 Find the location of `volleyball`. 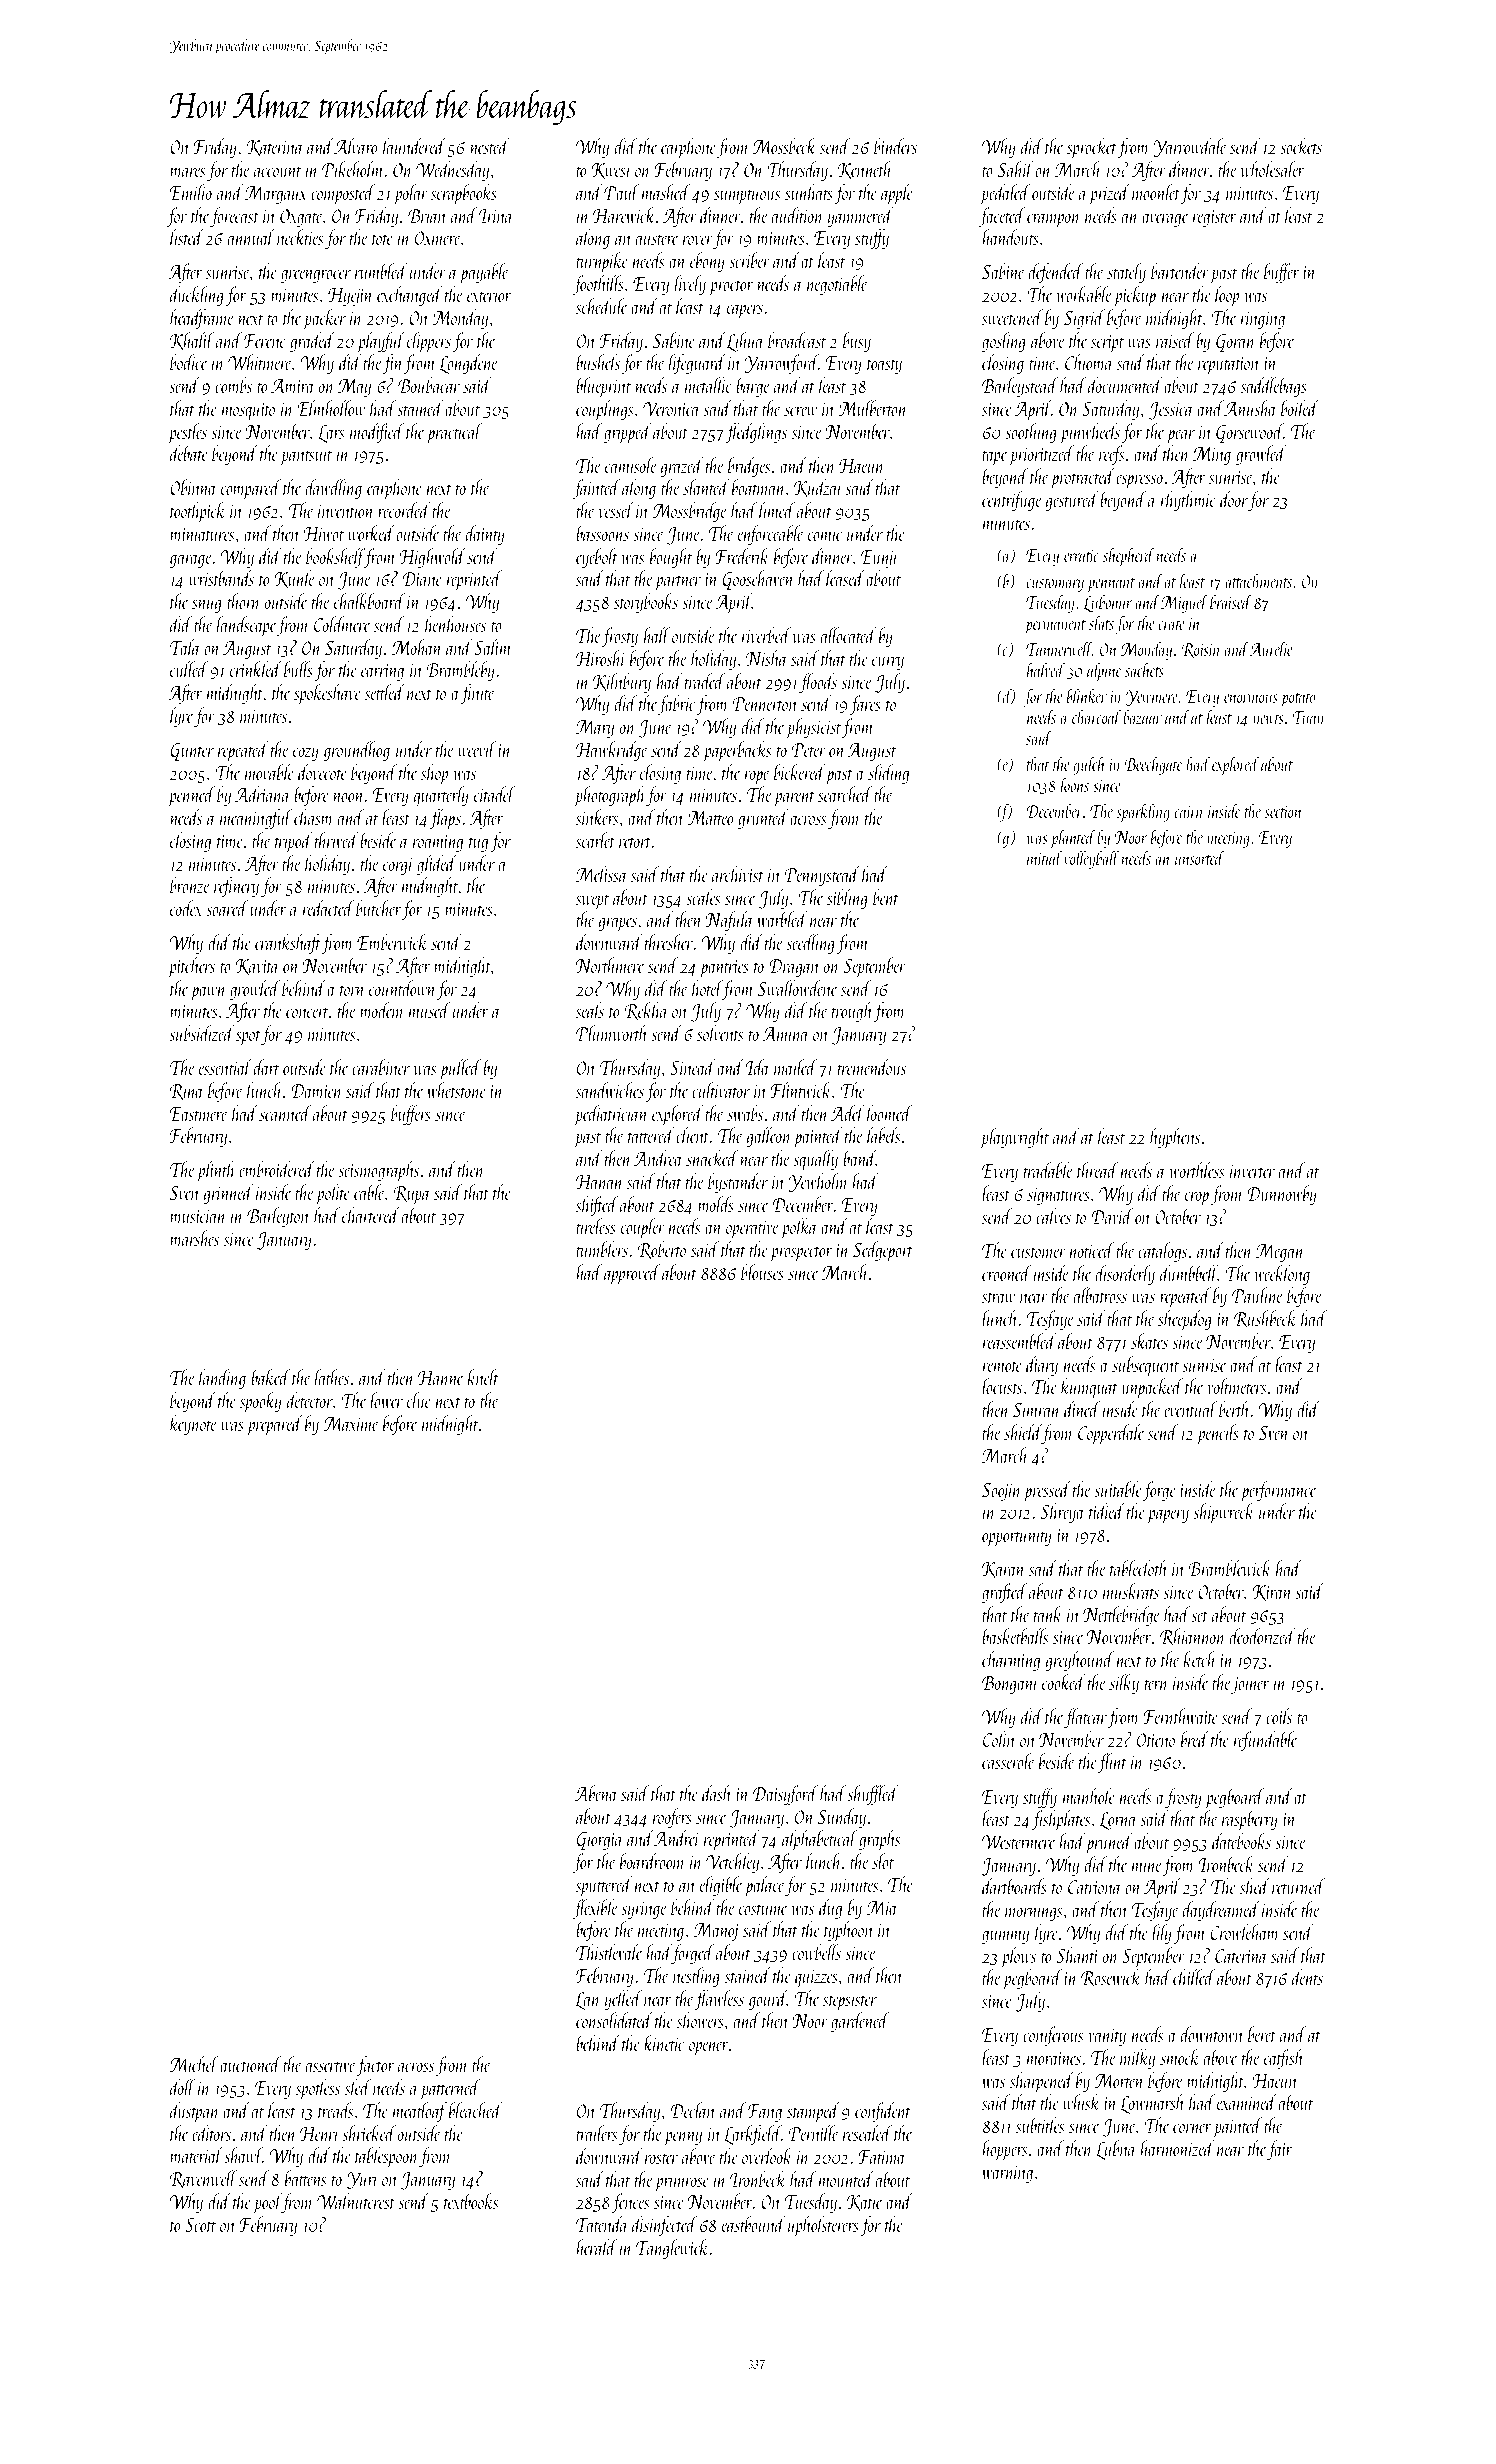

volleyball is located at coordinates (1091, 859).
